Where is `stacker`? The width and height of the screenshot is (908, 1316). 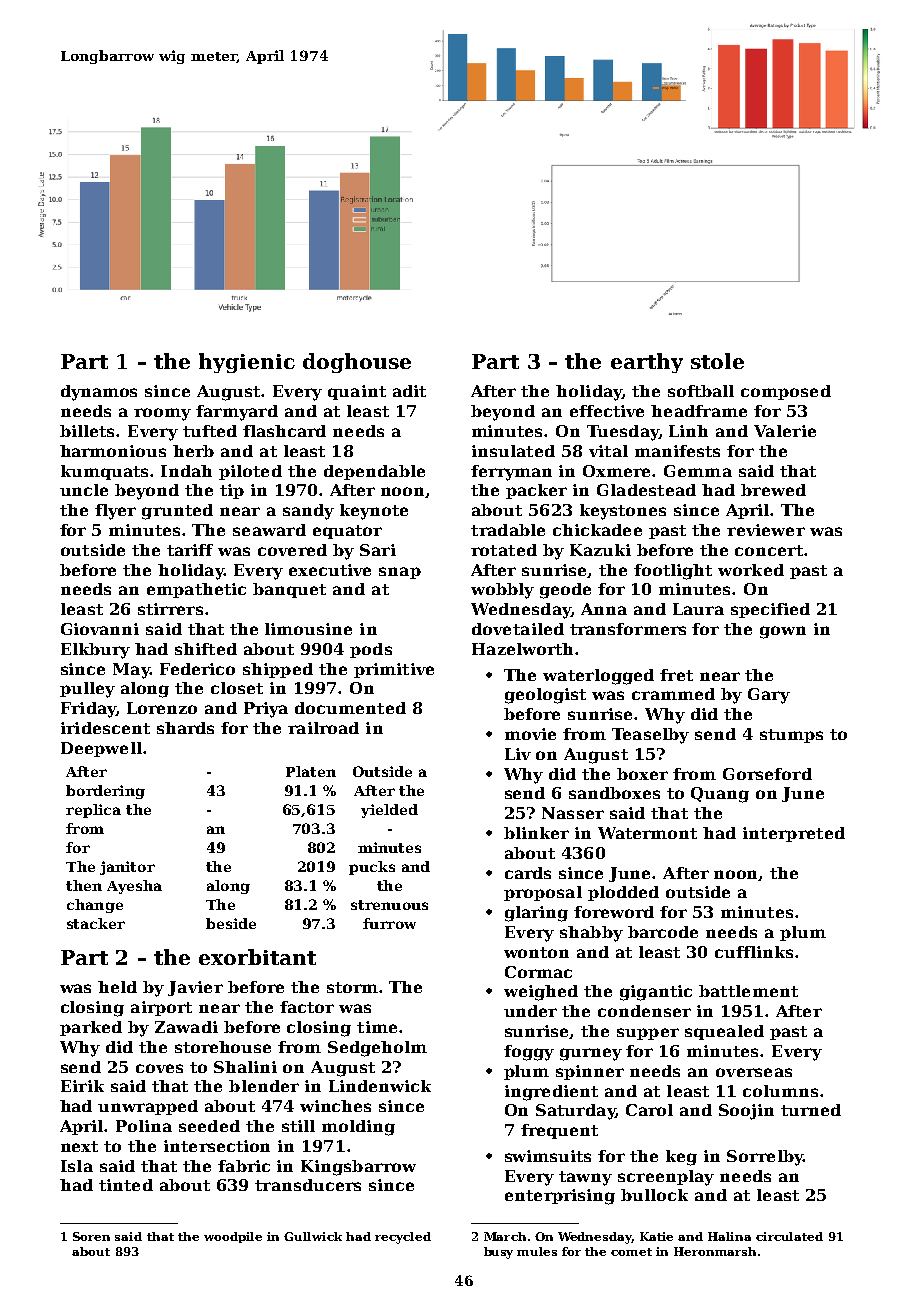 stacker is located at coordinates (96, 923).
